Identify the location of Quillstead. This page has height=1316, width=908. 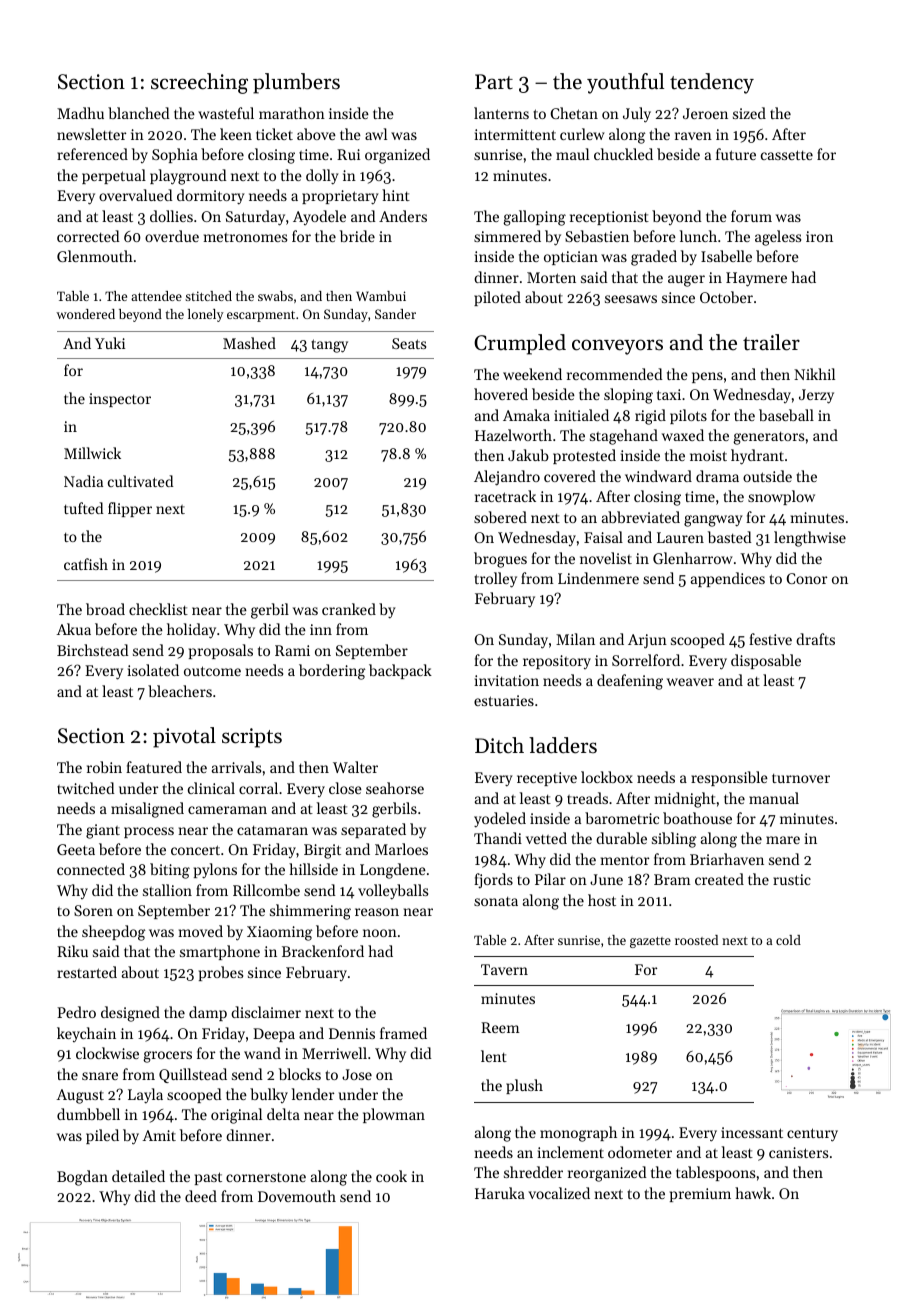
(193, 1075).
